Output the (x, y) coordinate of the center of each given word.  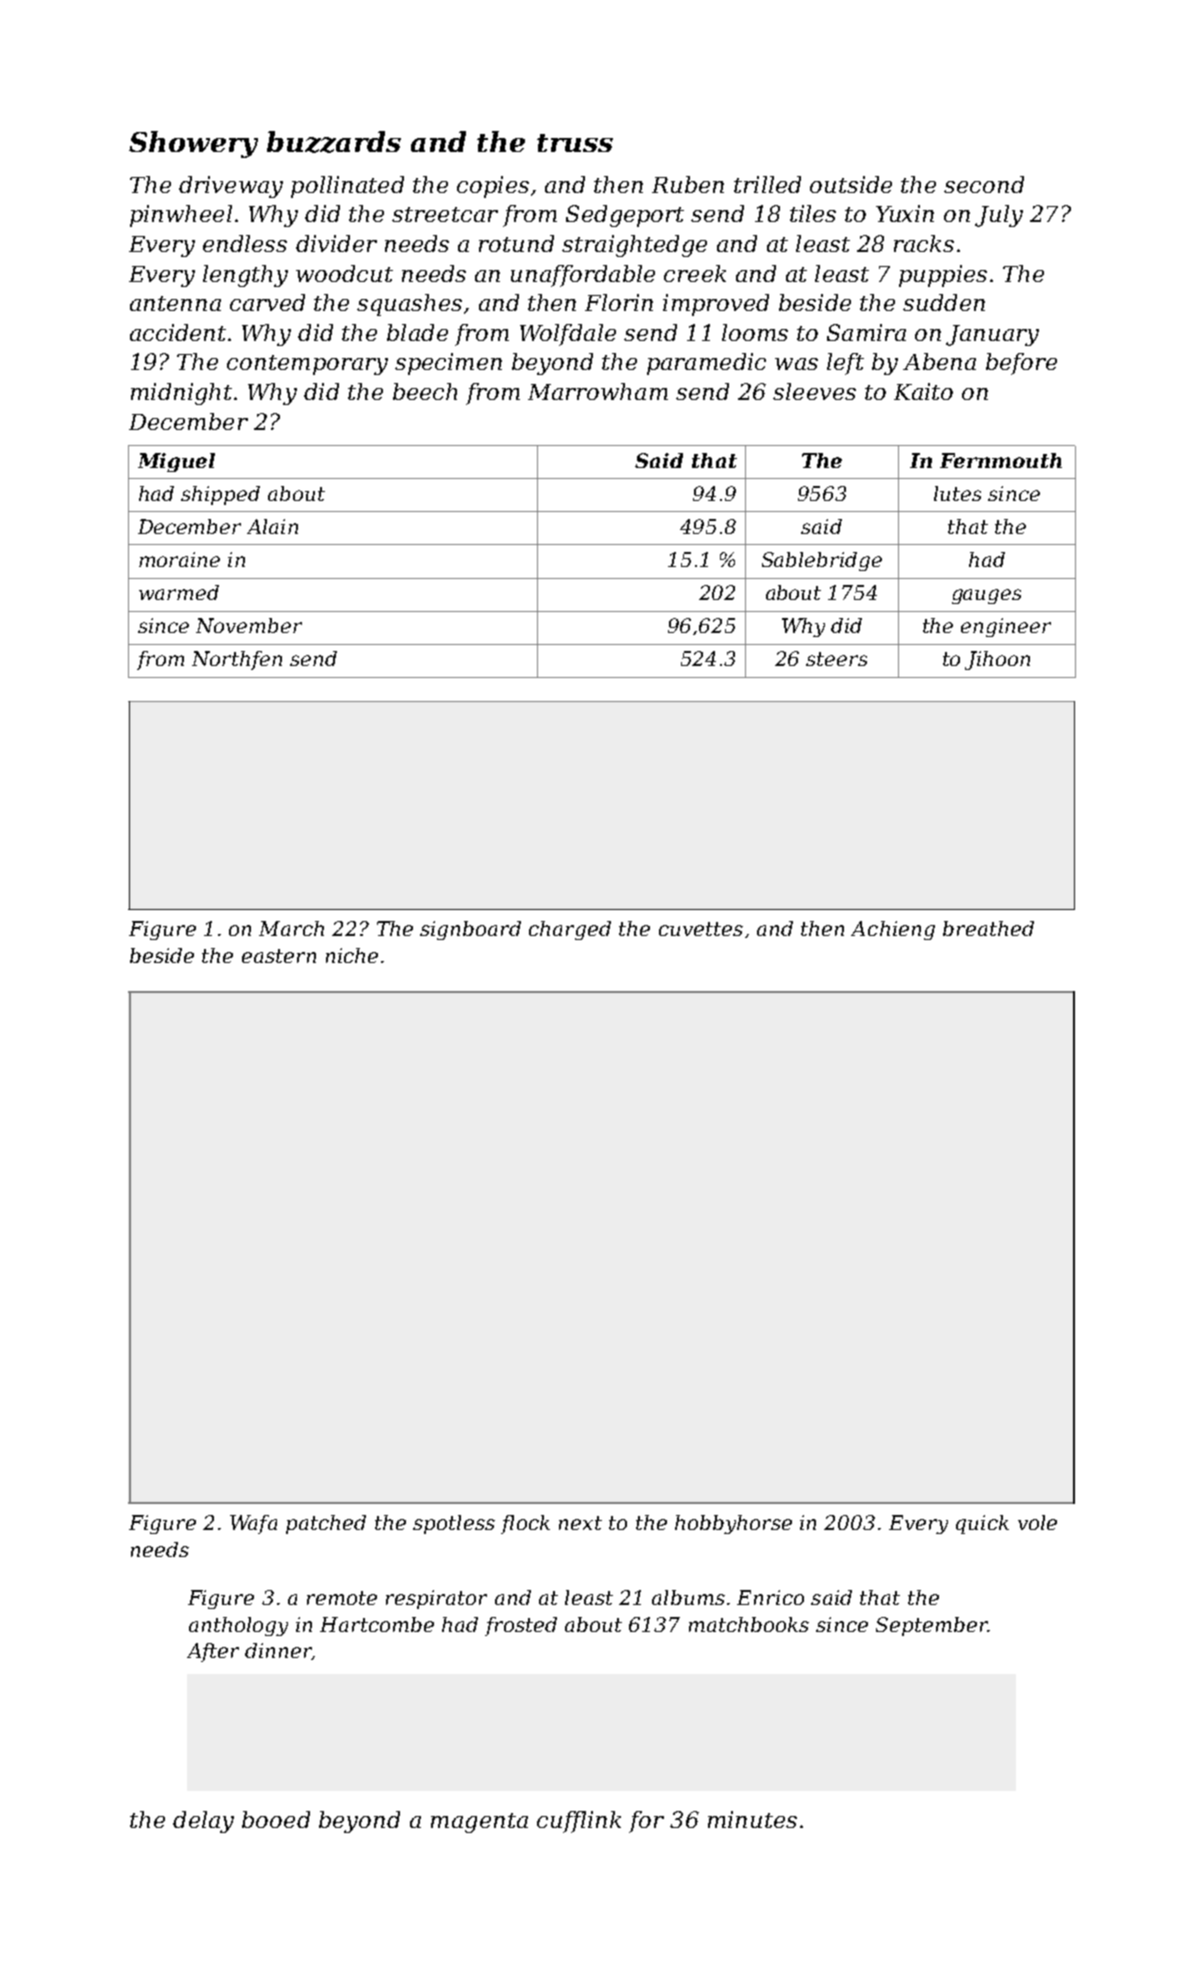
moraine (179, 559)
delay (203, 1822)
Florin (619, 302)
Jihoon (997, 660)
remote (342, 1598)
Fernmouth (1001, 460)
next (580, 1523)
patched (326, 1524)
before (1021, 364)
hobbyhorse (733, 1524)
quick (982, 1524)
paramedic (706, 364)
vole (1037, 1522)
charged (570, 930)
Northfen (237, 660)
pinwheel (181, 216)
